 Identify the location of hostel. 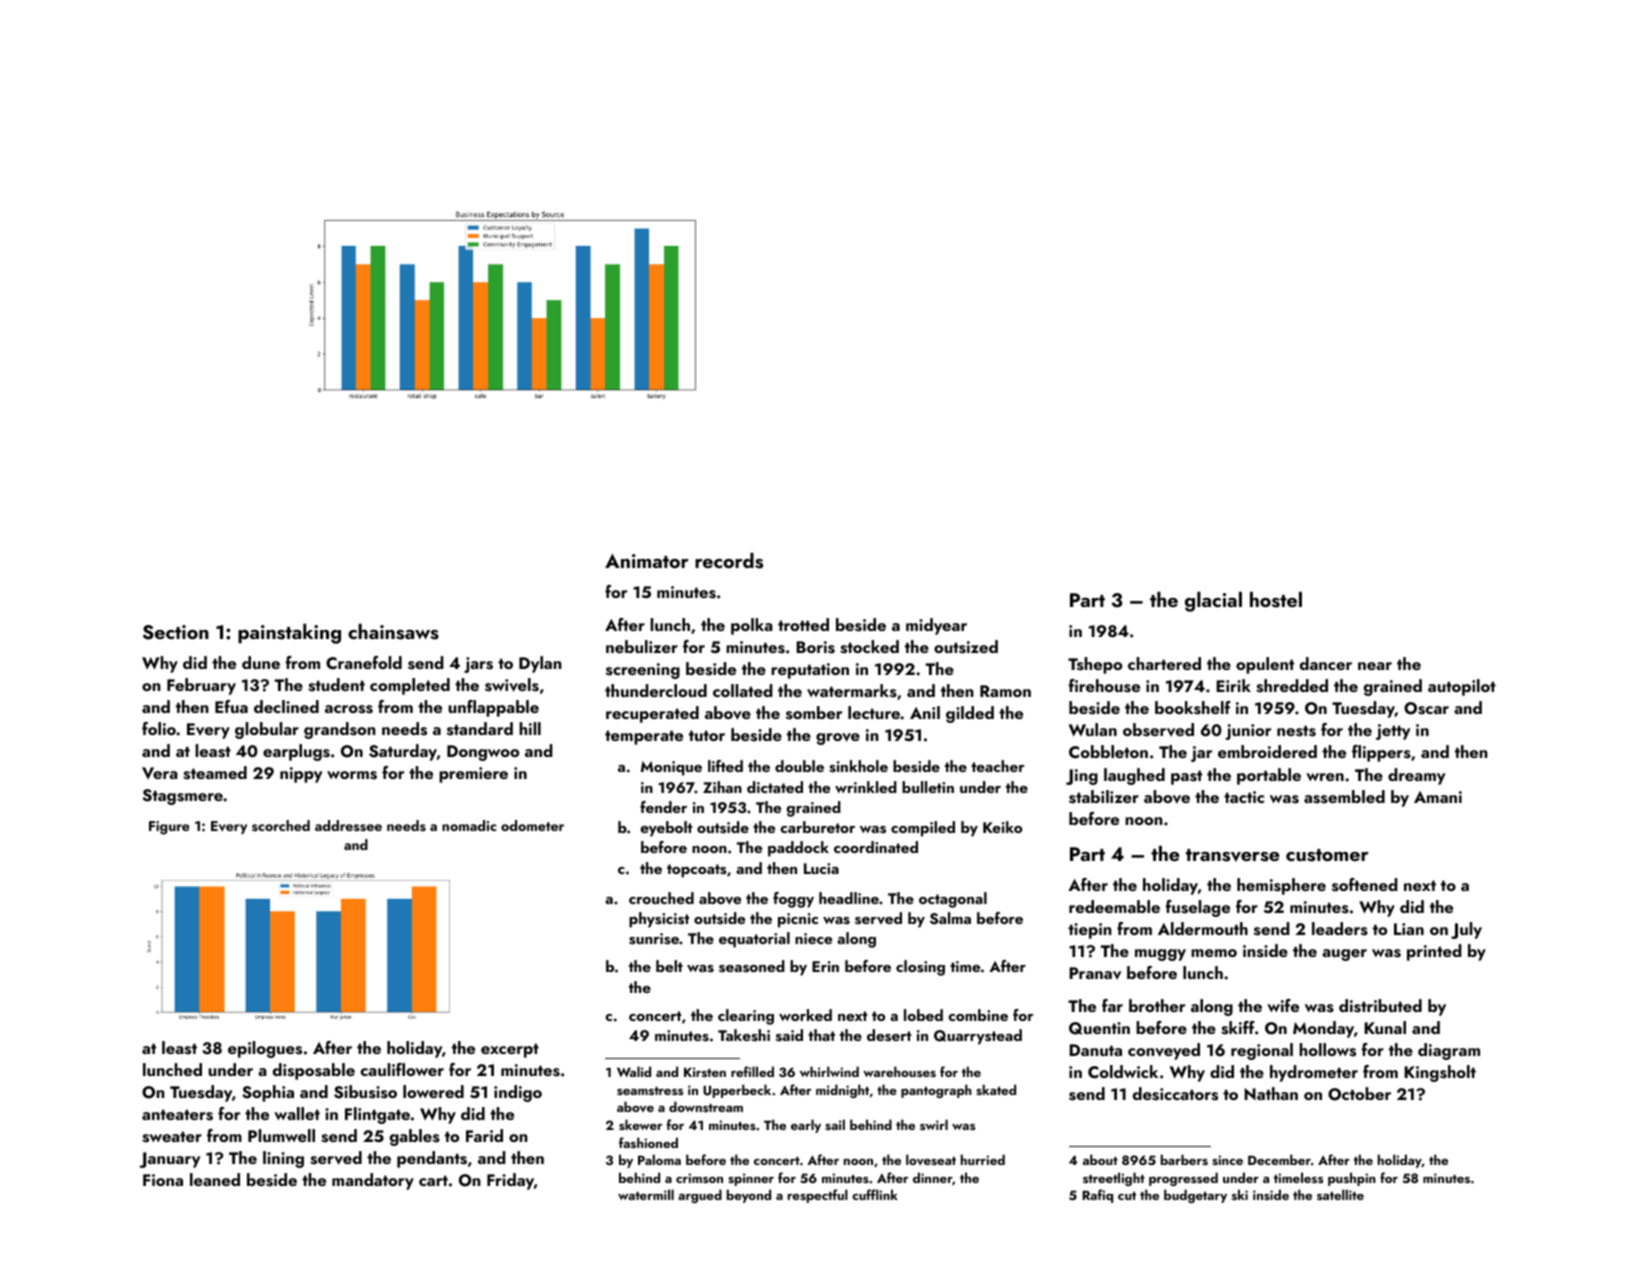
(1276, 600).
